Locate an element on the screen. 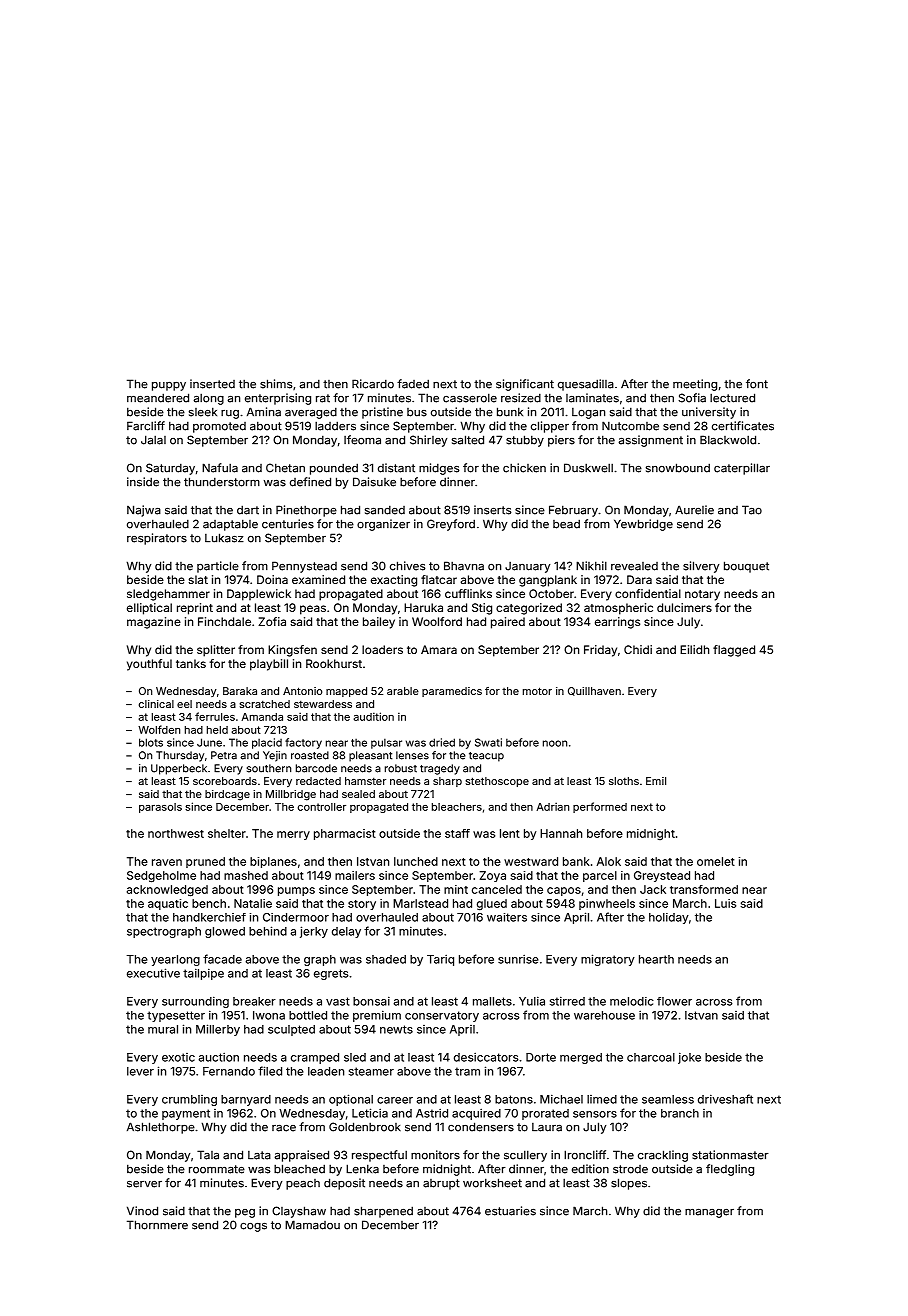 This screenshot has width=908, height=1316. promoted is located at coordinates (219, 427).
